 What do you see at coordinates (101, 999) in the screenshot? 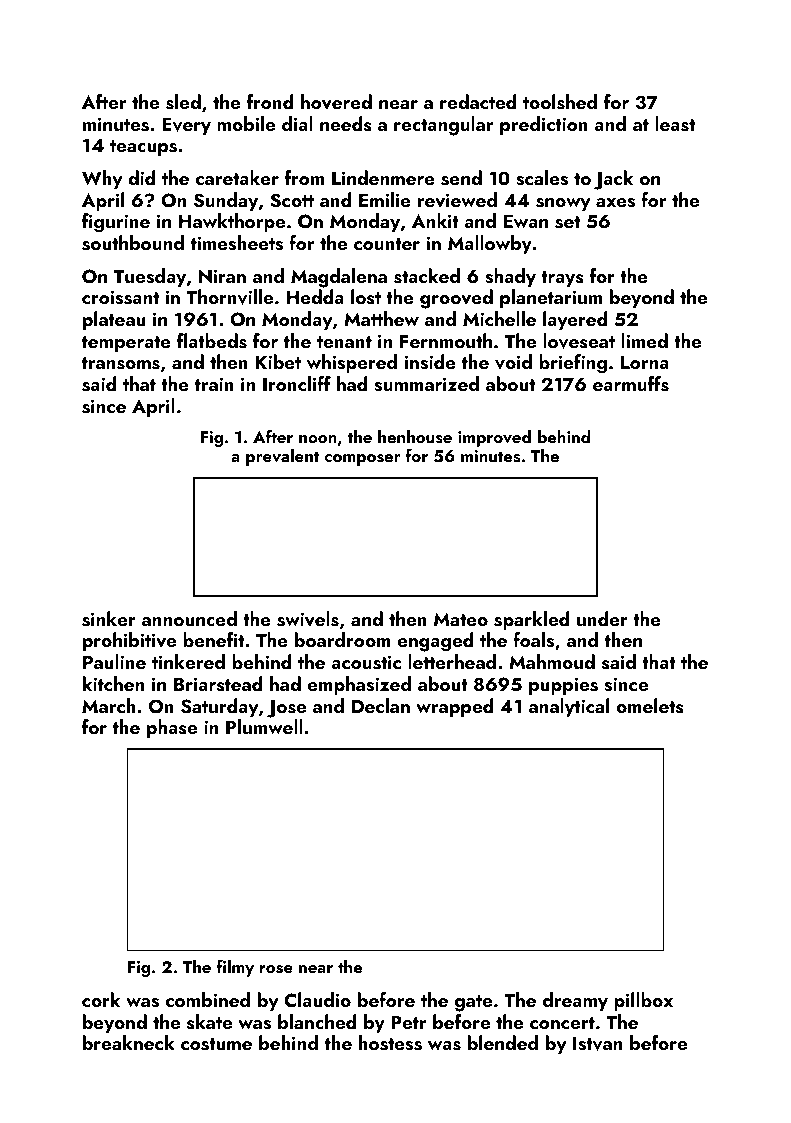
I see `cork` at bounding box center [101, 999].
